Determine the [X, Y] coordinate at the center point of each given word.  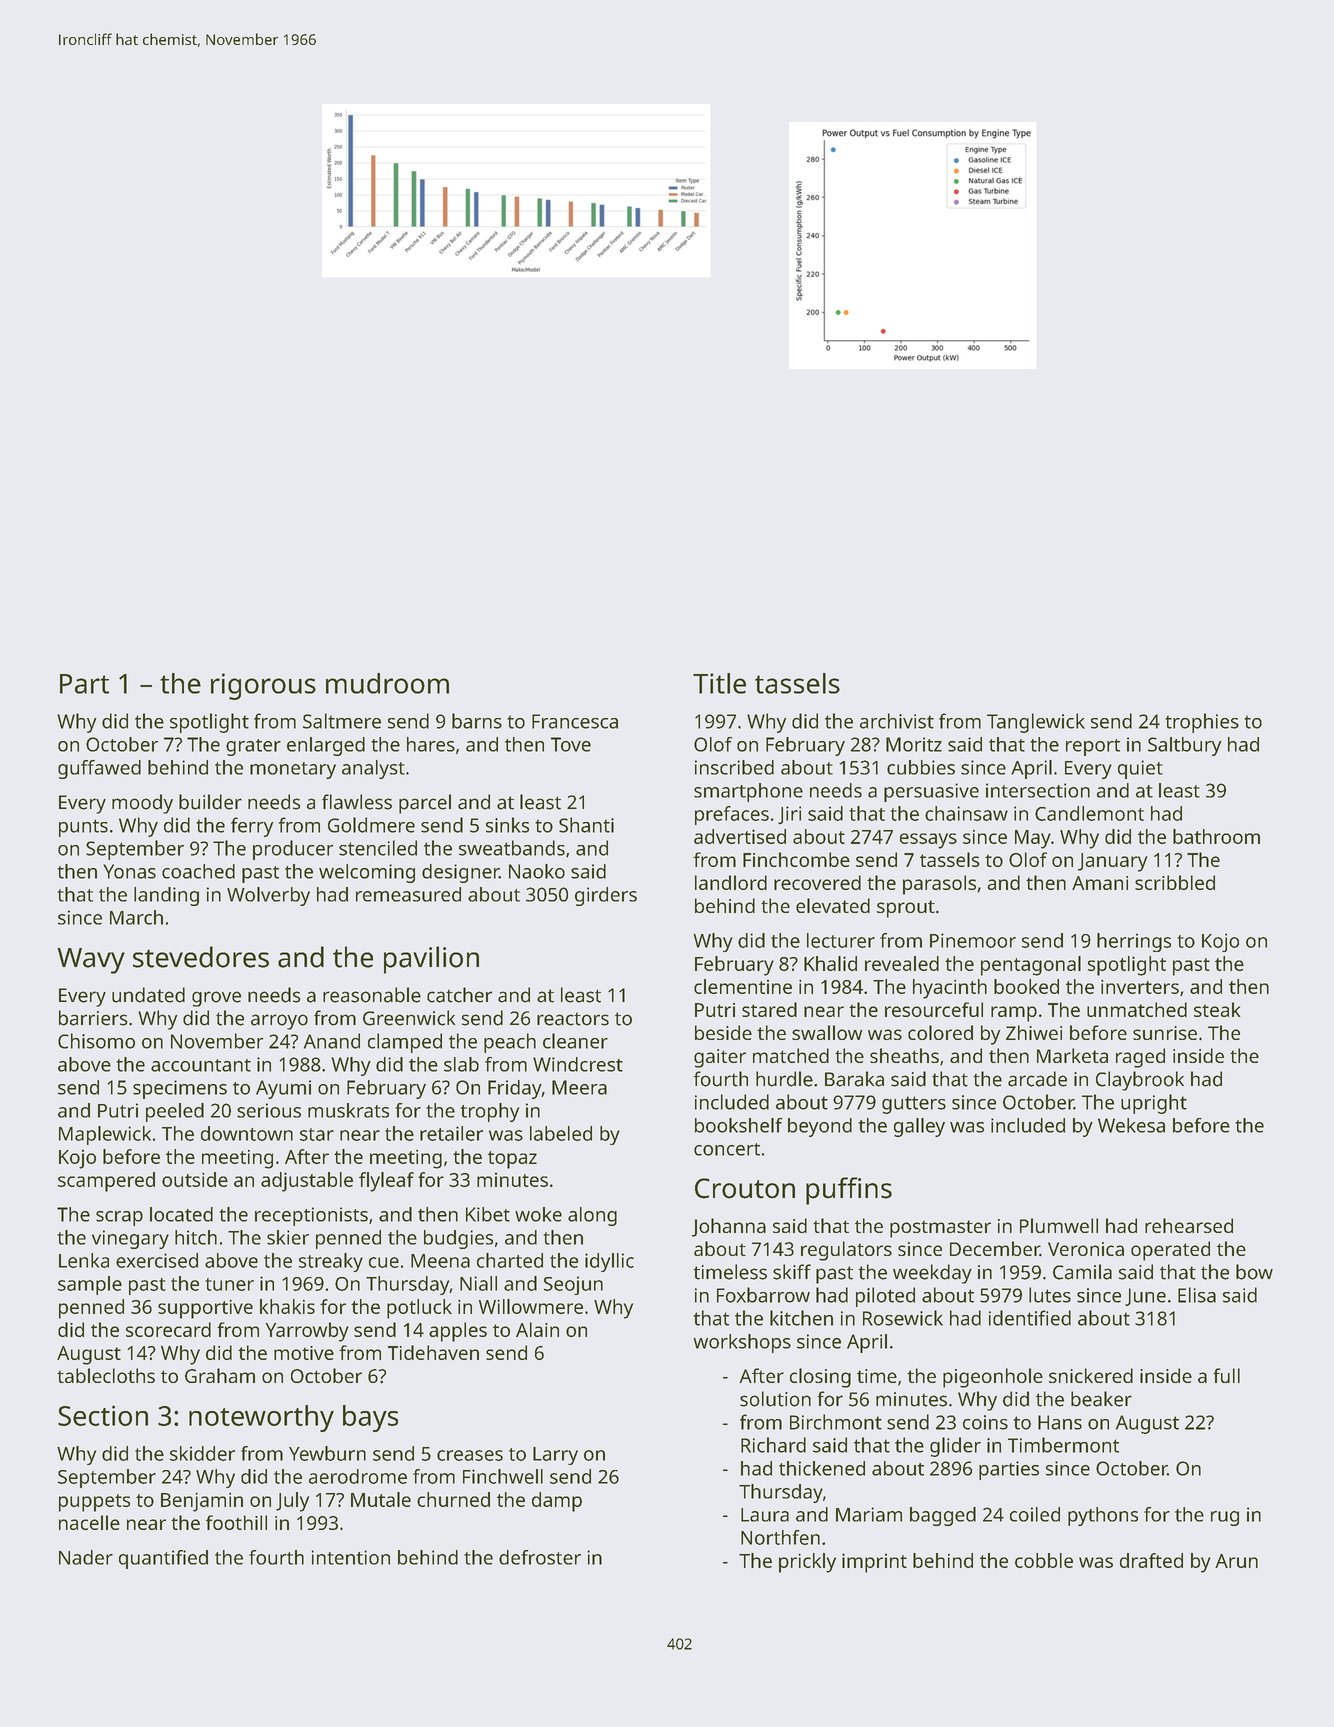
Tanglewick [1036, 723]
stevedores [201, 957]
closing [820, 1378]
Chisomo [96, 1041]
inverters [1140, 987]
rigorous [263, 686]
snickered [1091, 1375]
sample [90, 1285]
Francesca [575, 721]
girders [606, 896]
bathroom [1216, 836]
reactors [573, 1019]
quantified [163, 1559]
